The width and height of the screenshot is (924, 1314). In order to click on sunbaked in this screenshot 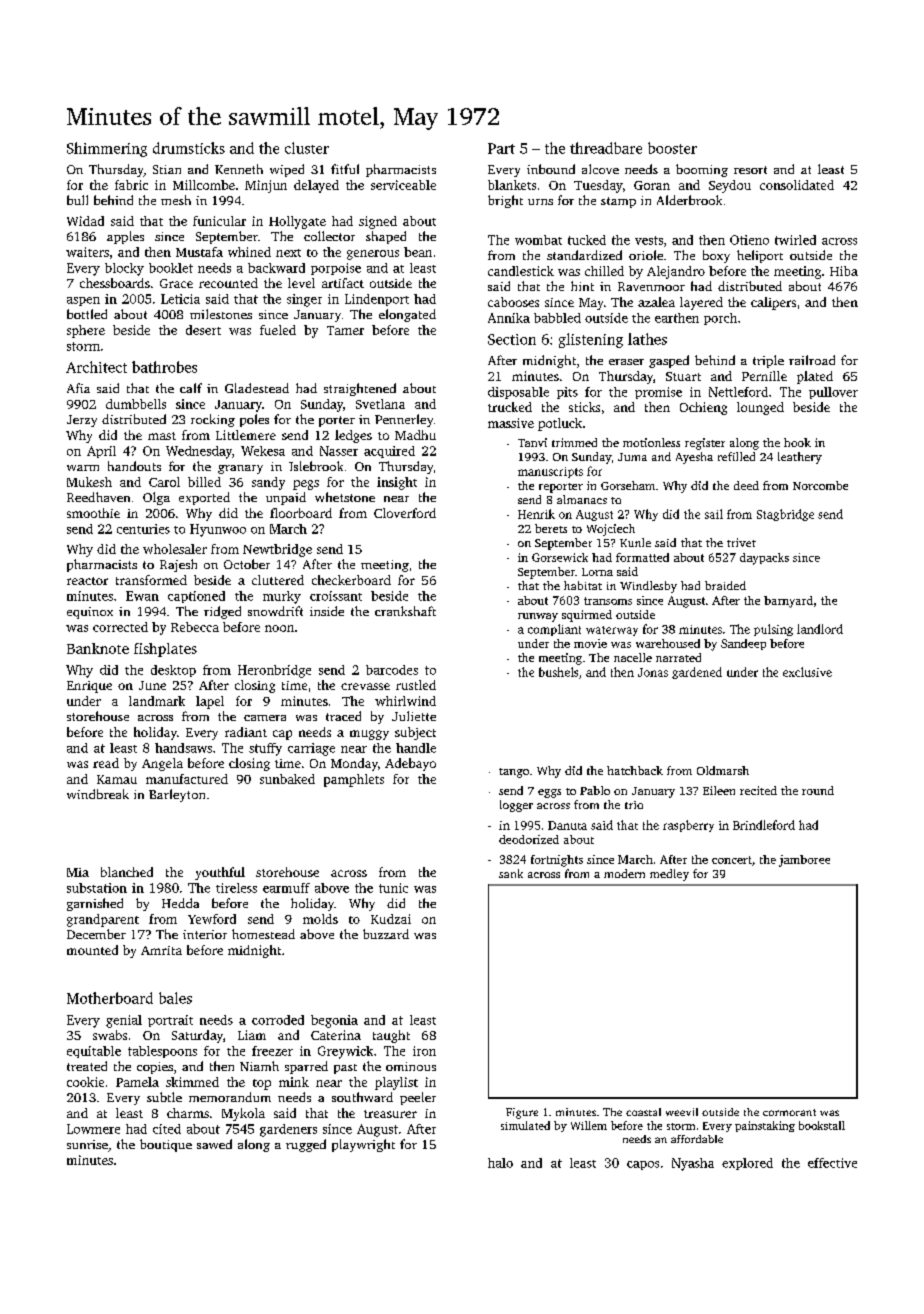, I will do `click(287, 779)`.
